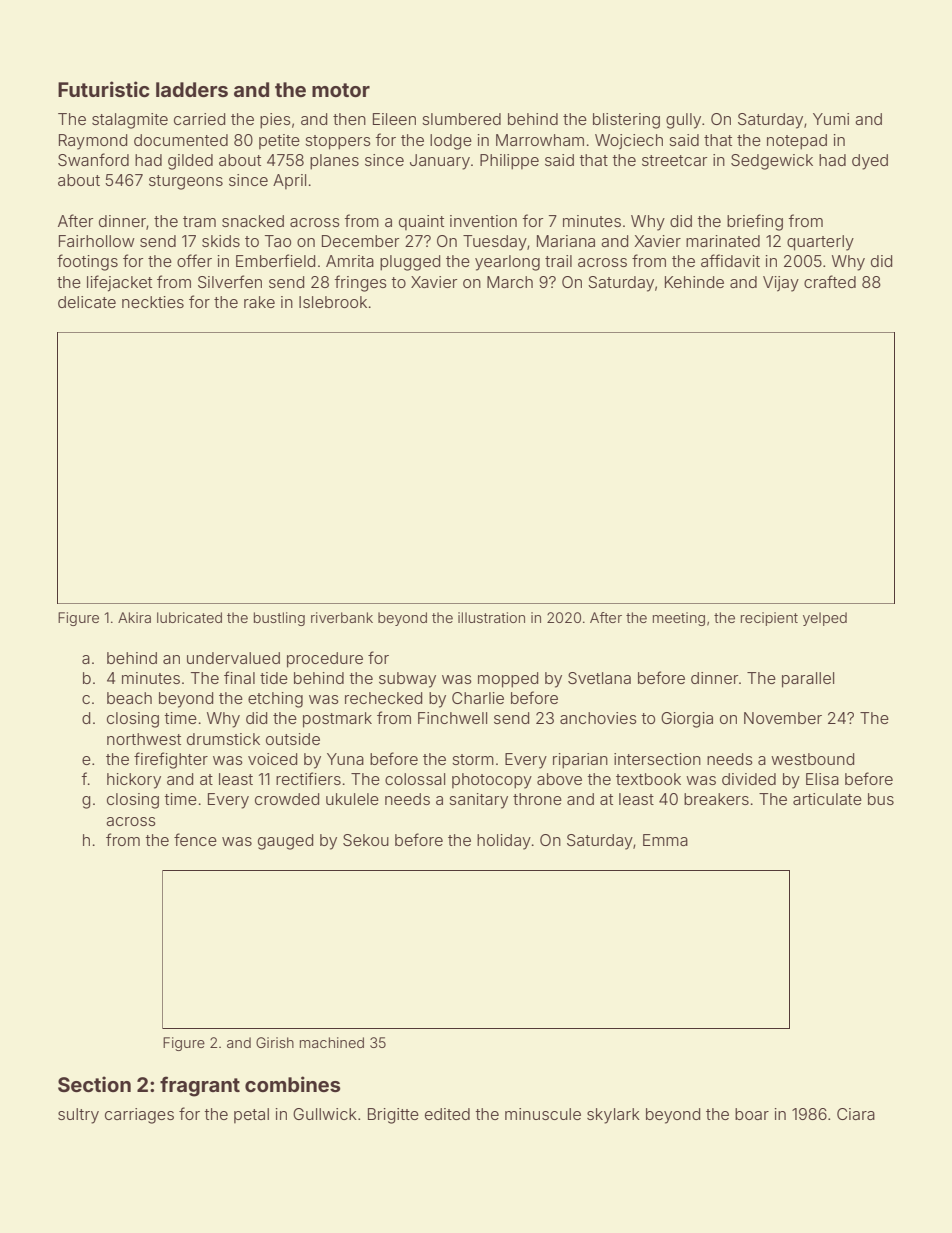 This screenshot has width=952, height=1233. What do you see at coordinates (189, 617) in the screenshot?
I see `lubricated` at bounding box center [189, 617].
